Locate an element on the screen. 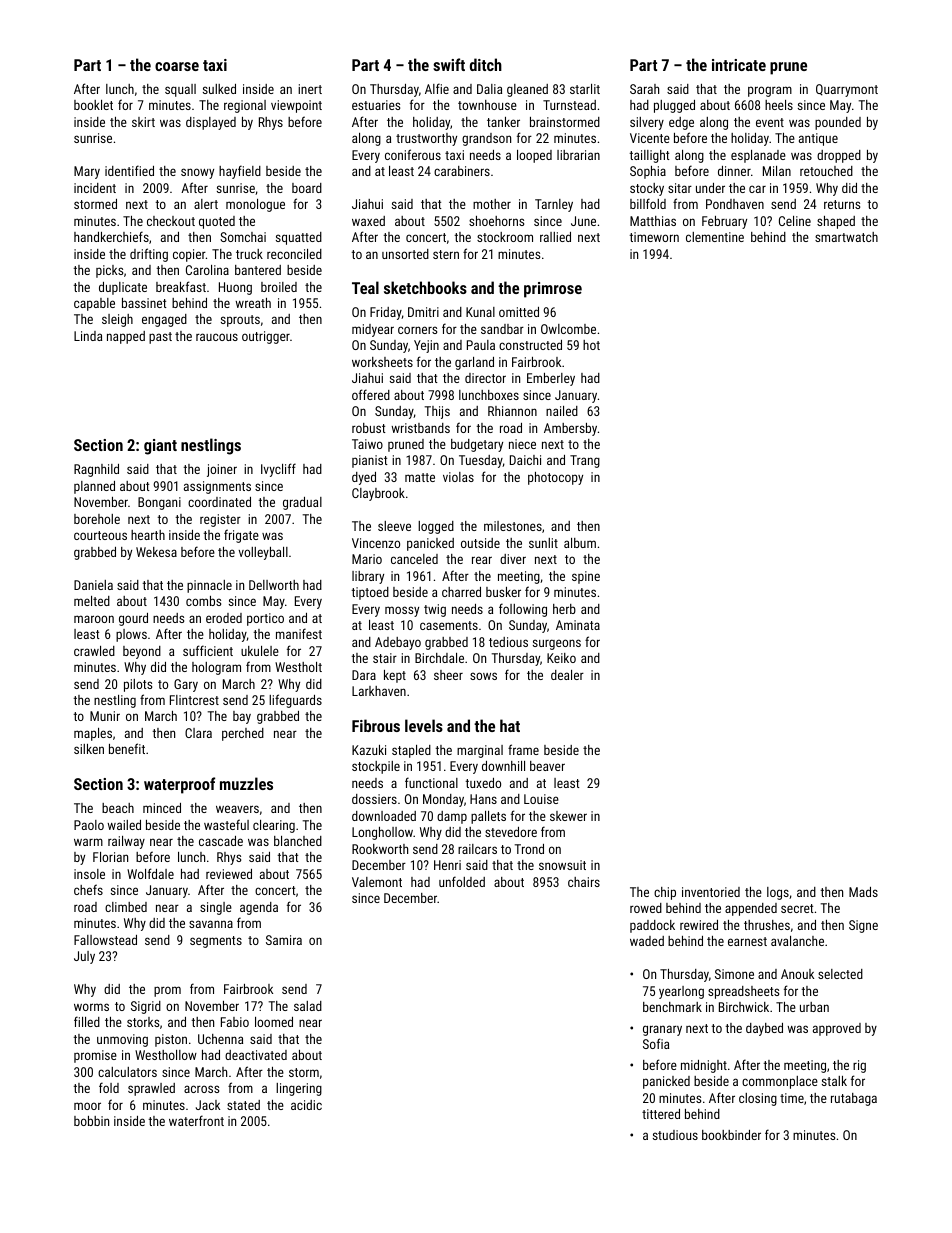  coordinated is located at coordinates (219, 502).
